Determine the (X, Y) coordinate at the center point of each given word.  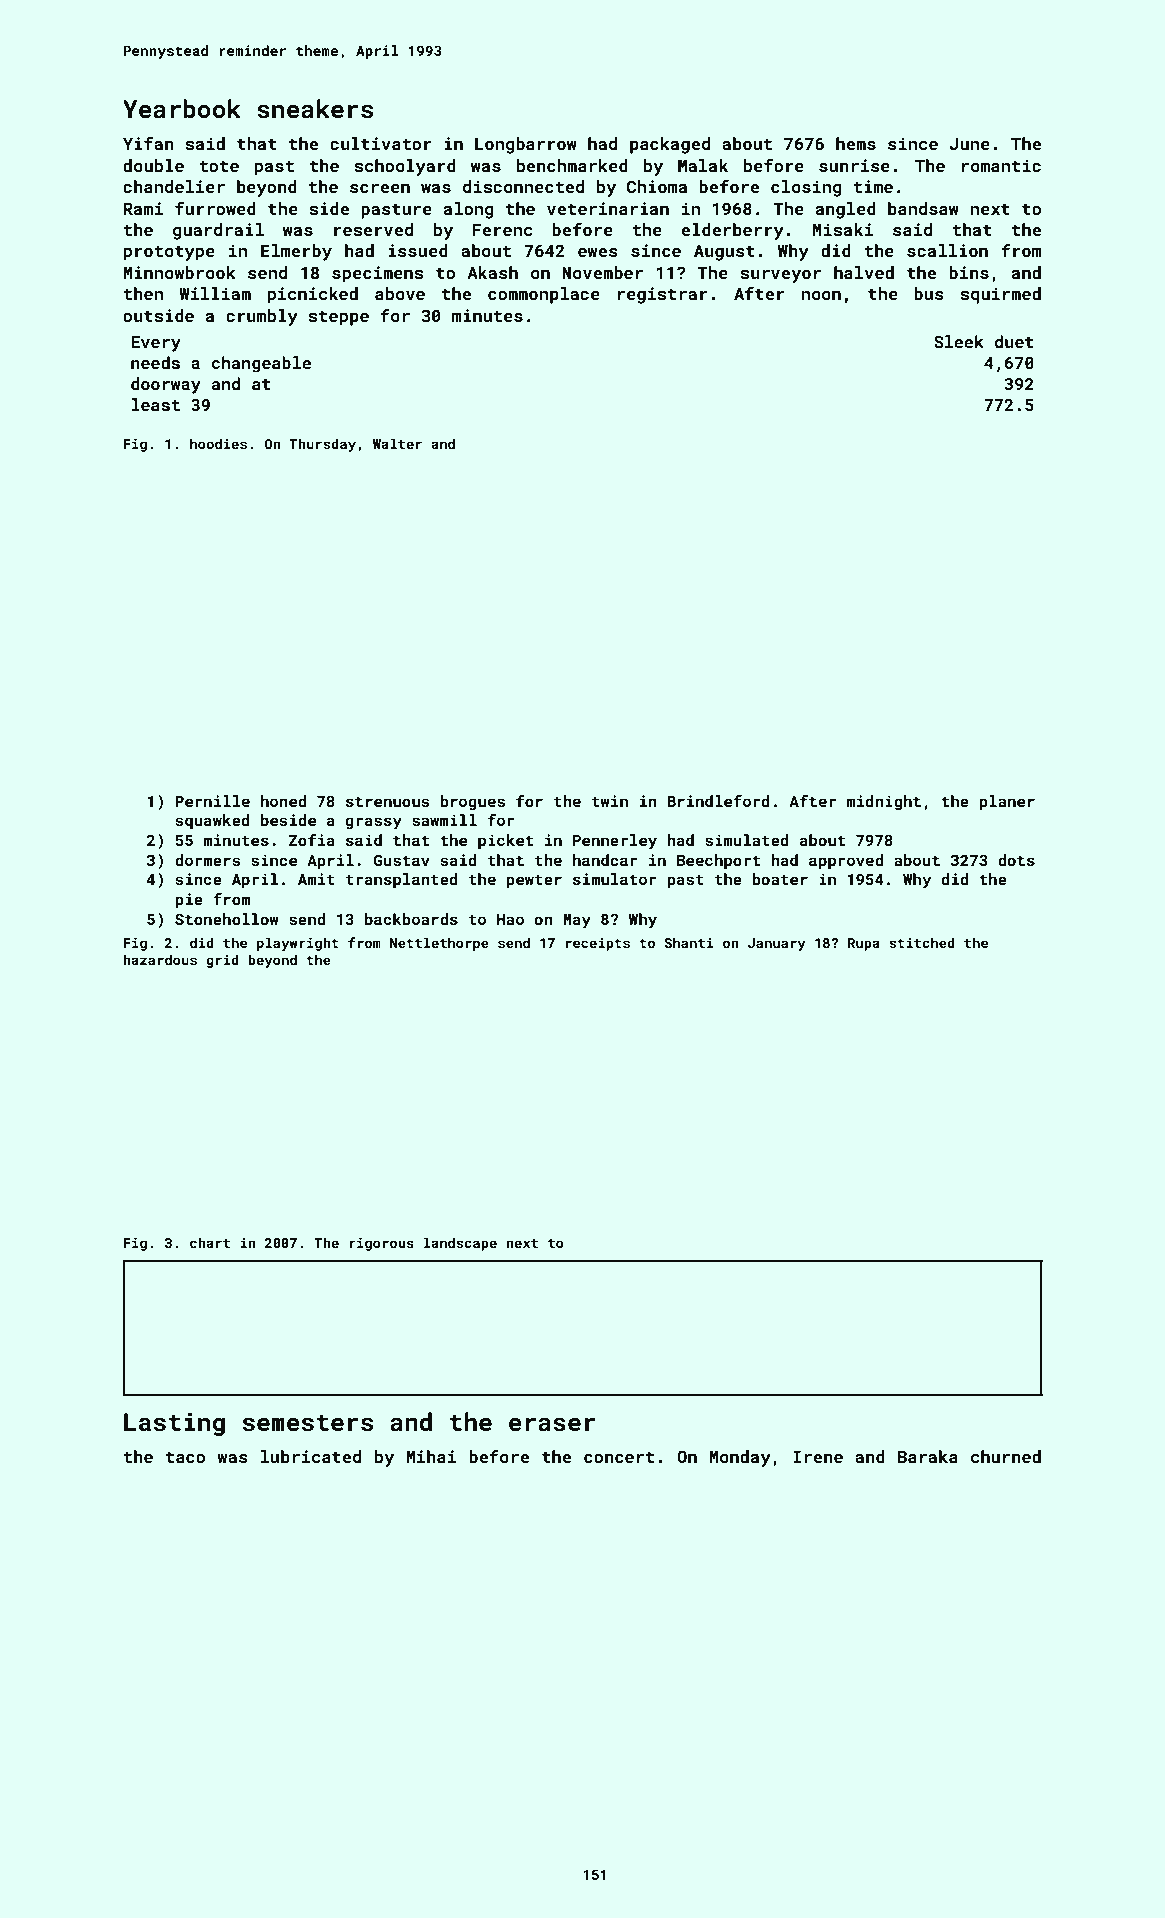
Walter (397, 443)
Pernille (212, 801)
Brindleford (718, 801)
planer (1007, 802)
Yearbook (182, 108)
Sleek (959, 341)
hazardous (160, 959)
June (970, 144)
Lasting (174, 1424)
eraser (552, 1424)
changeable (261, 364)
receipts (598, 944)
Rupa (864, 944)
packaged (670, 145)
